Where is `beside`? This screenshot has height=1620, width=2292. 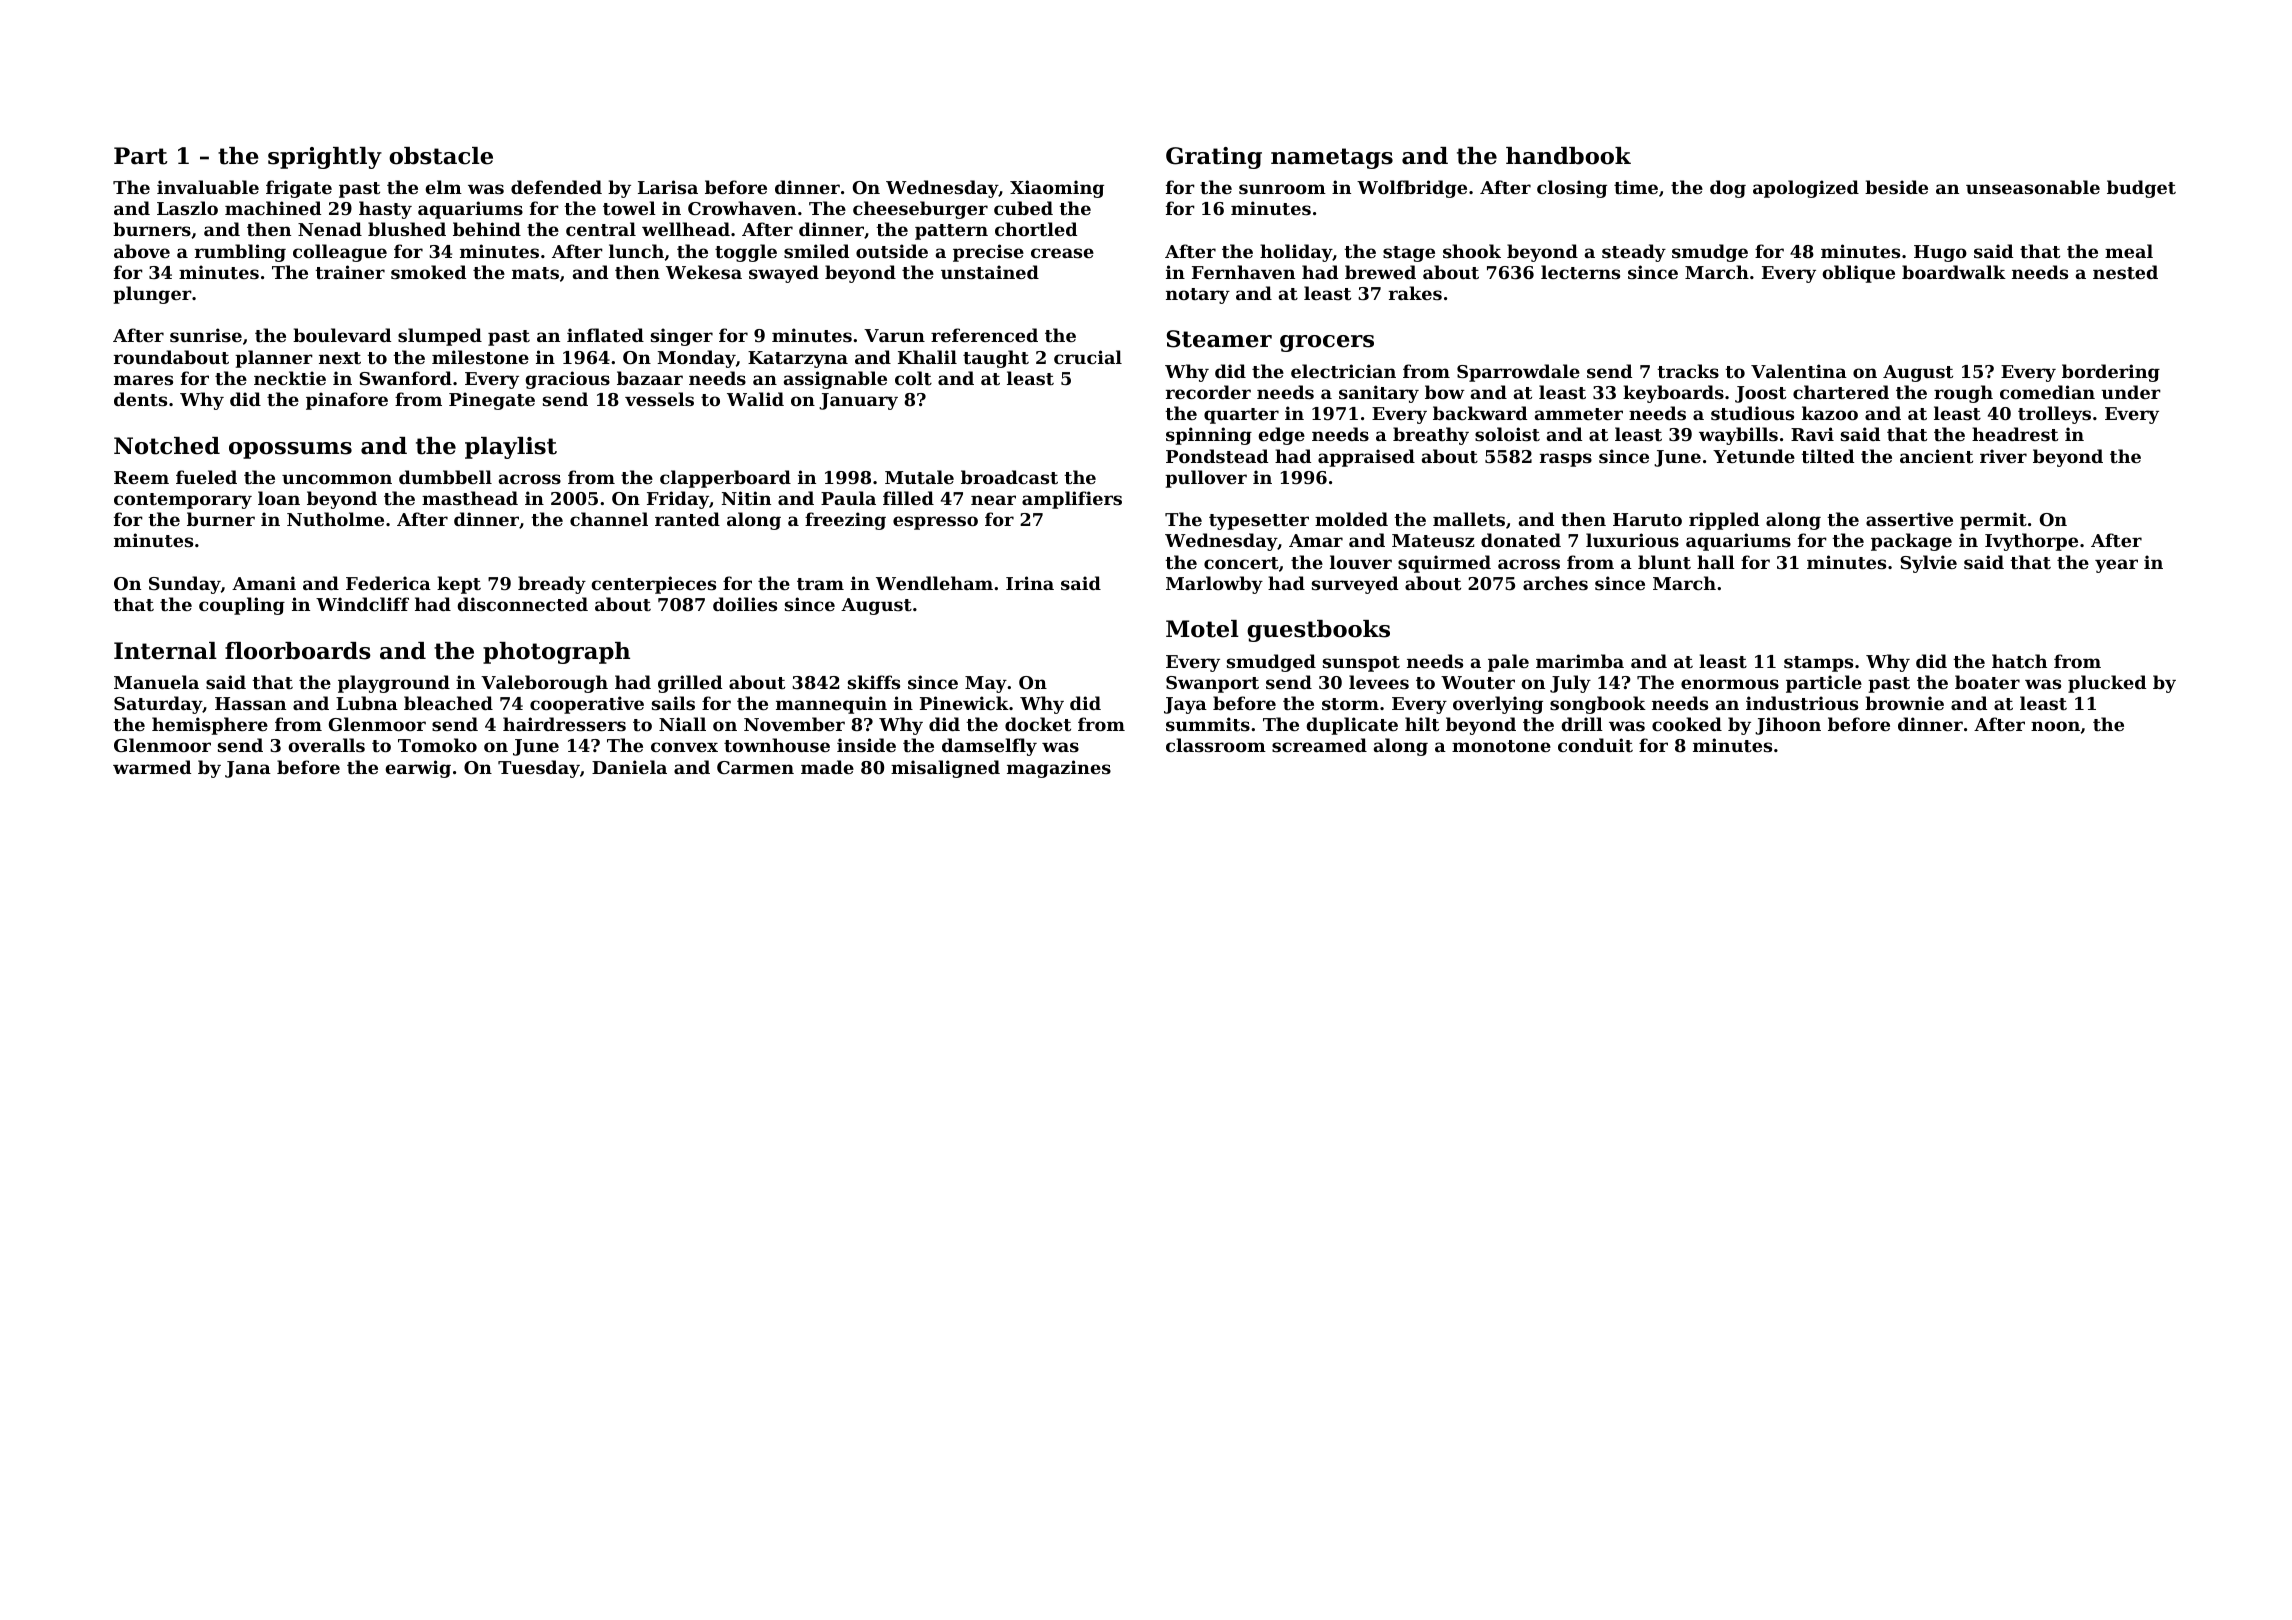 beside is located at coordinates (1896, 187).
